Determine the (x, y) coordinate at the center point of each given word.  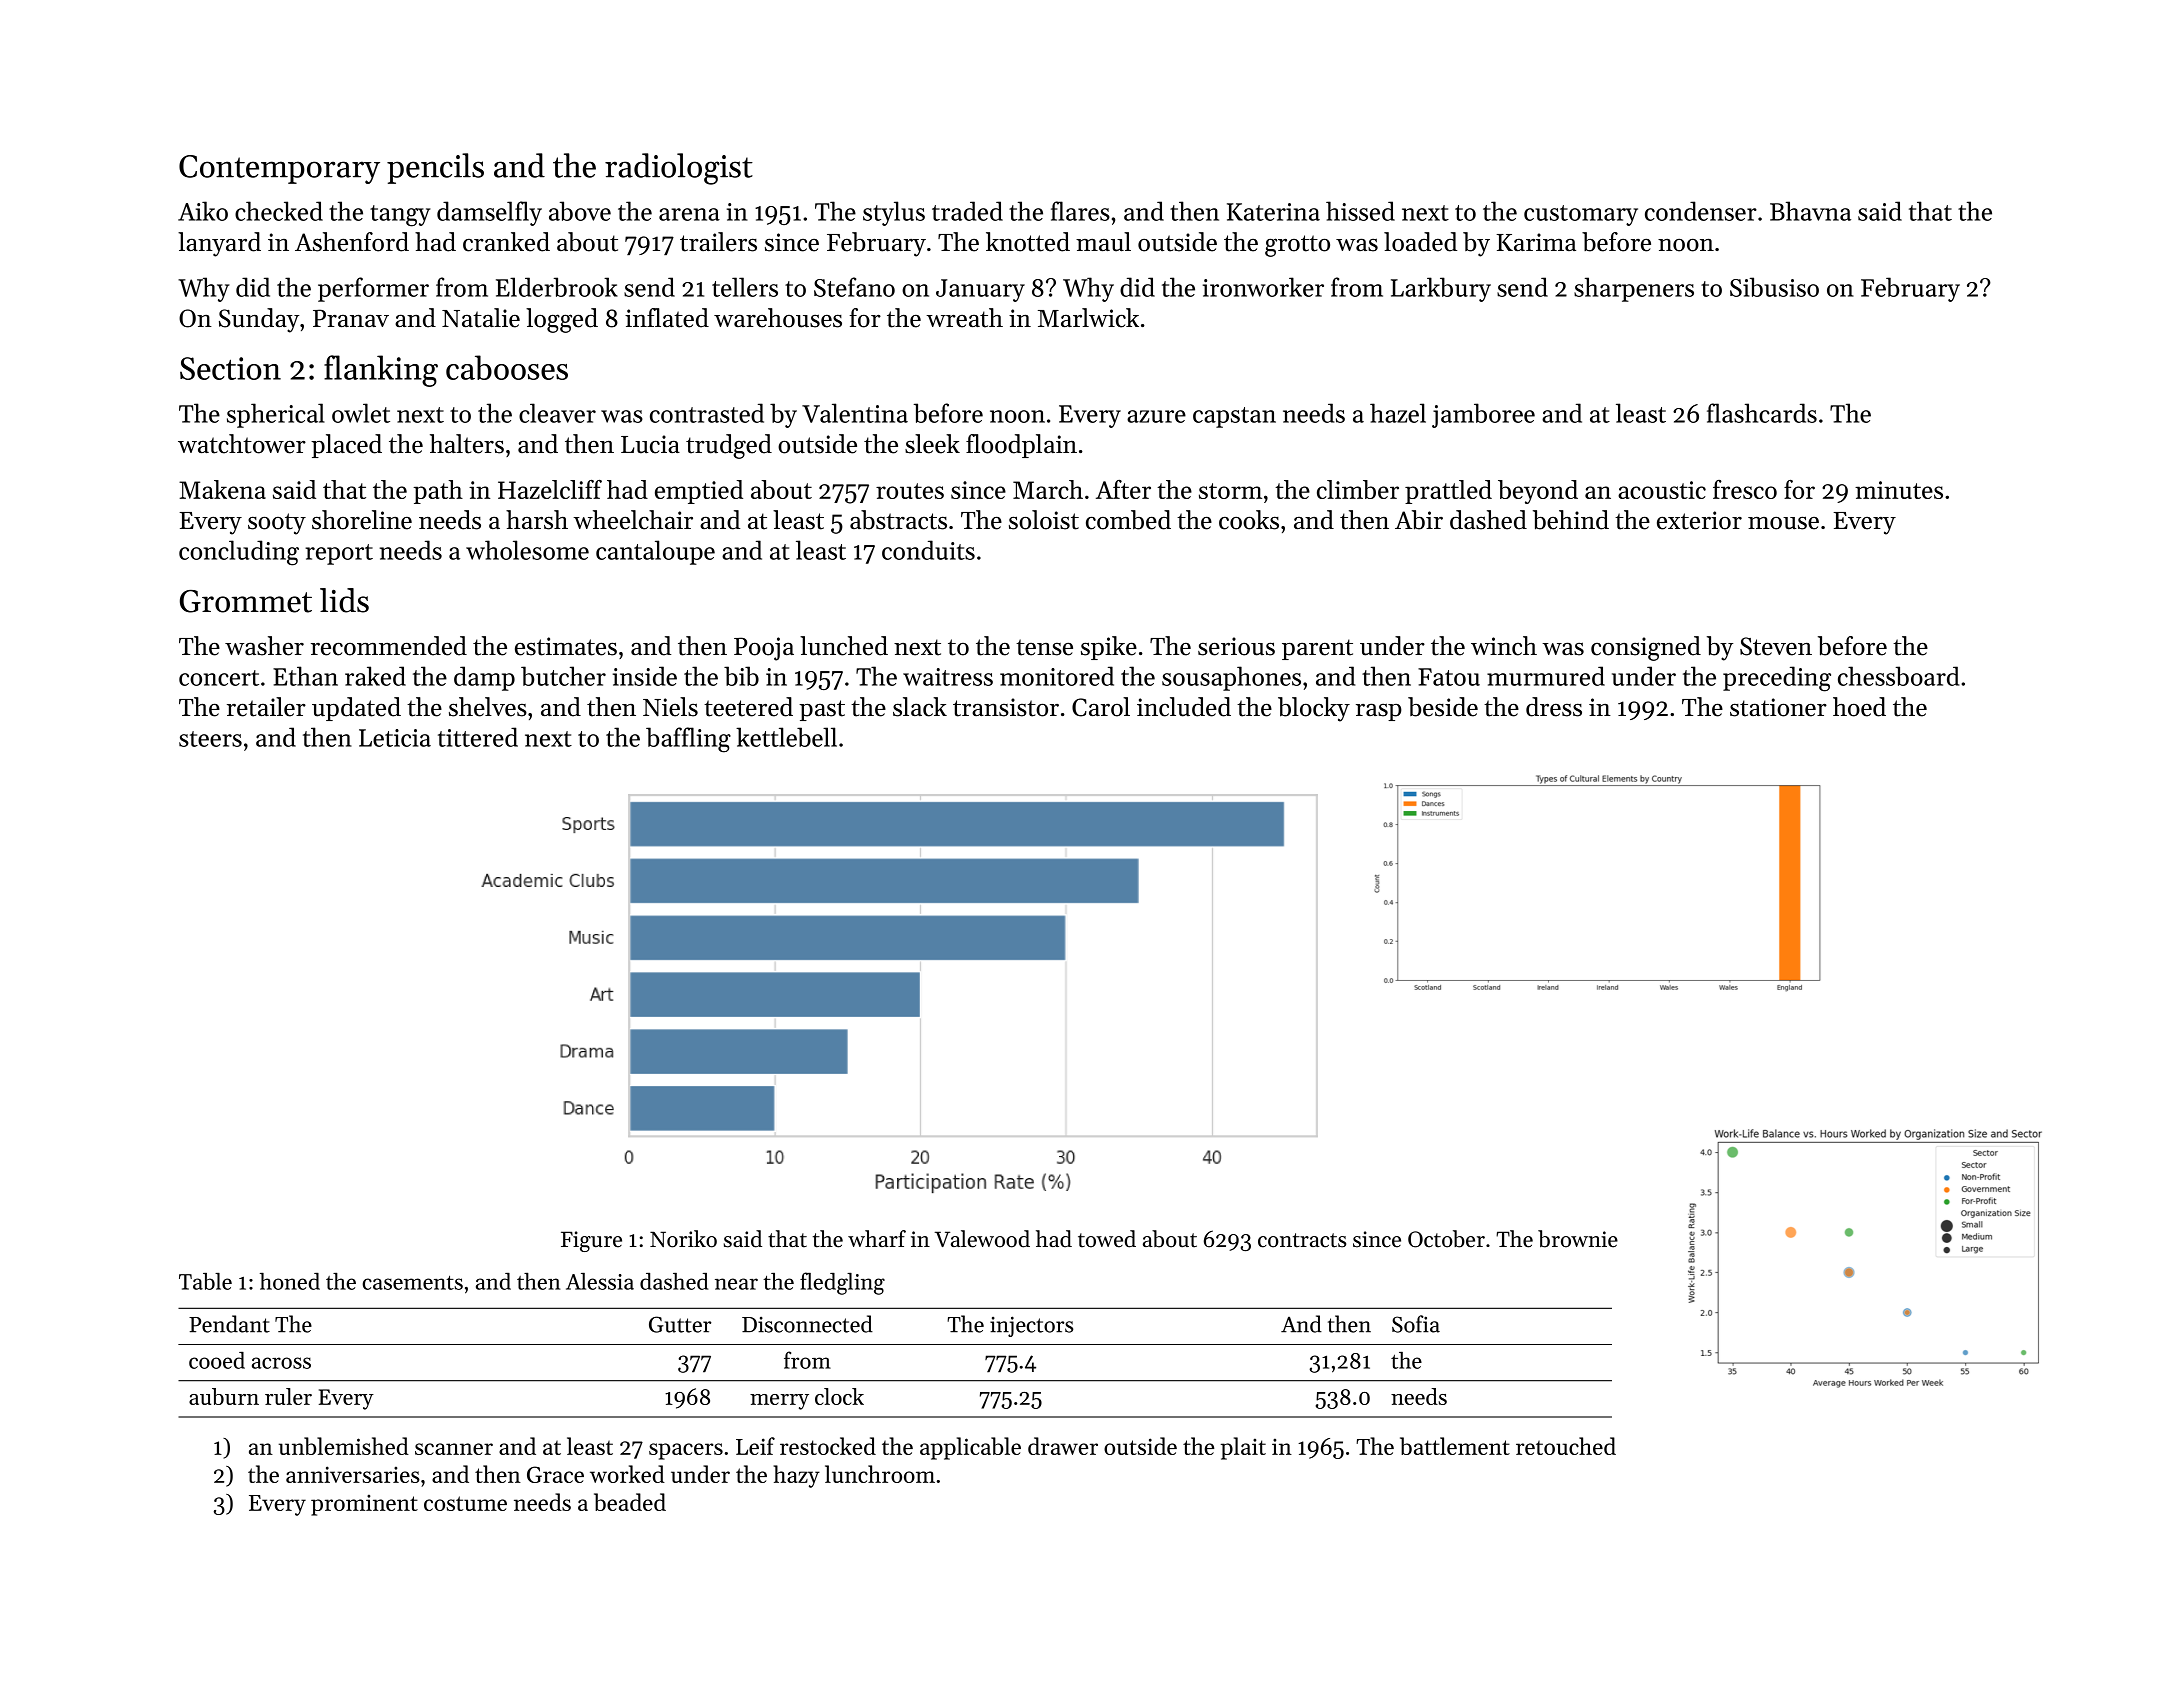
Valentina (855, 413)
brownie (1578, 1239)
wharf (877, 1238)
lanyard (219, 244)
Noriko (683, 1239)
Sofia (1416, 1324)
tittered (478, 737)
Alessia (600, 1281)
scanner (454, 1449)
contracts (1302, 1240)
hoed (1859, 707)
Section (230, 368)
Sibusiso (1774, 287)
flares (1080, 211)
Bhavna (1810, 211)
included (1184, 707)
